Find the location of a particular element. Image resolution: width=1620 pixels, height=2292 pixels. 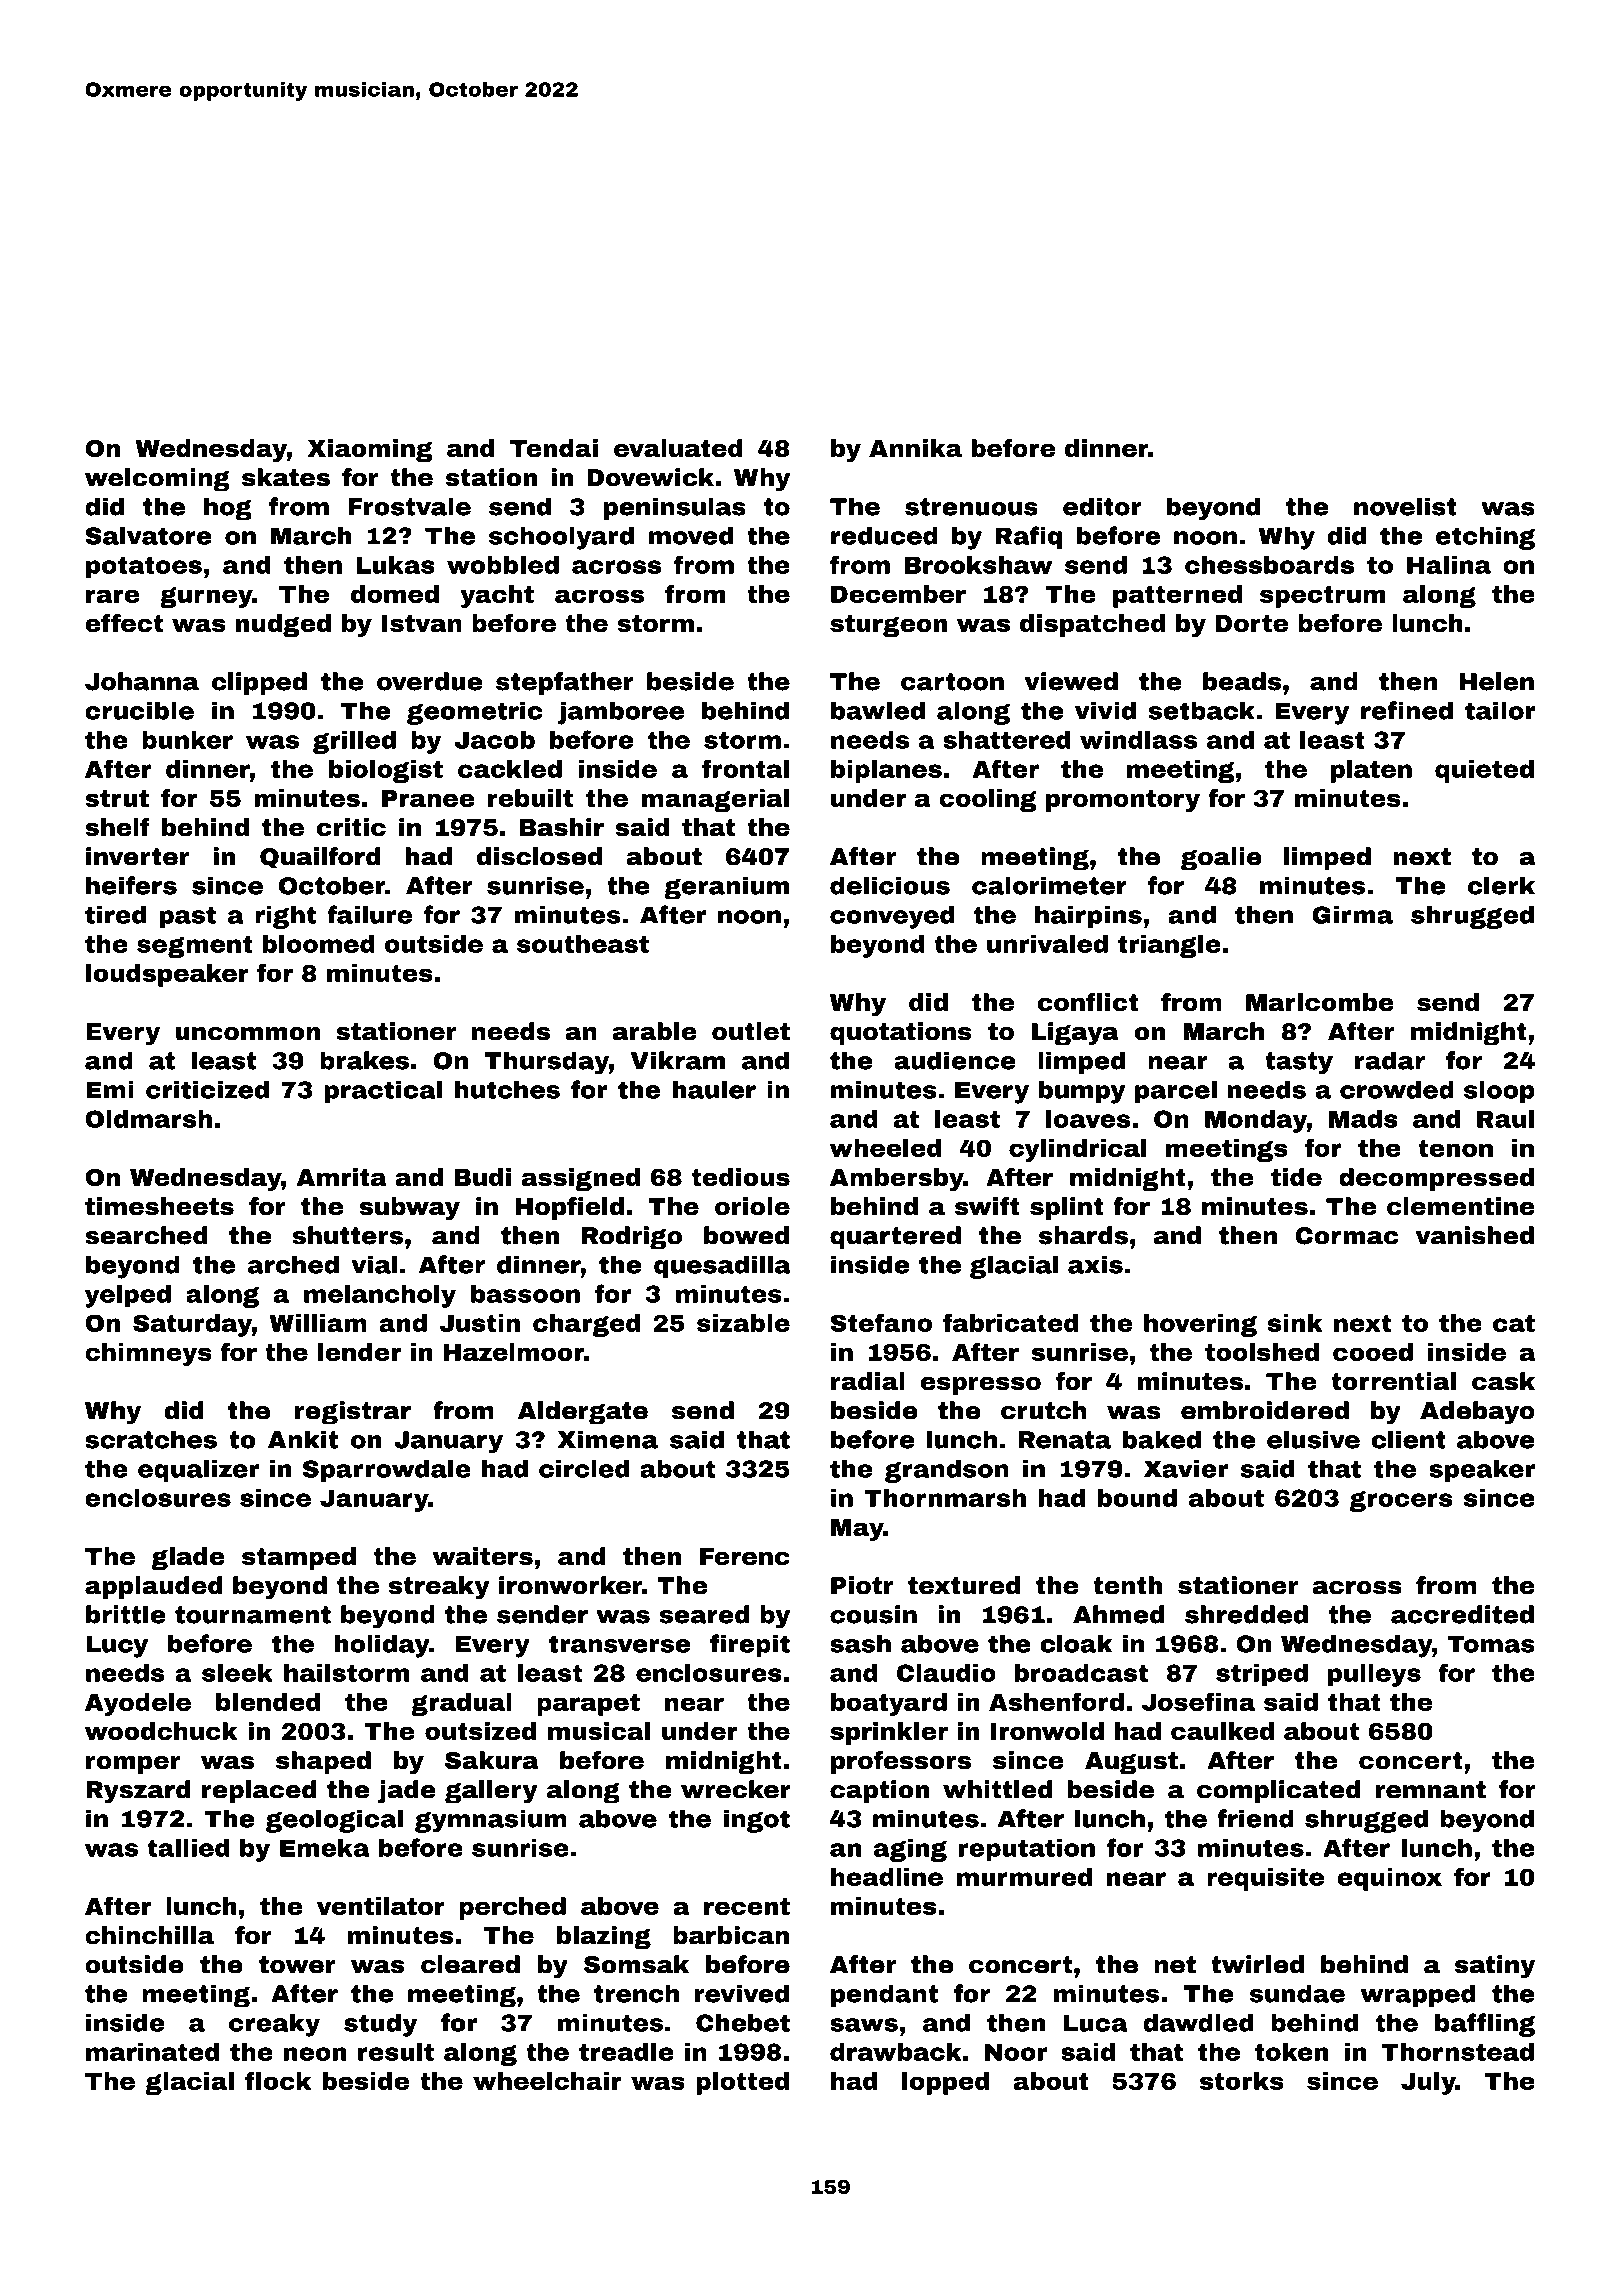

Xavier is located at coordinates (1186, 1468).
